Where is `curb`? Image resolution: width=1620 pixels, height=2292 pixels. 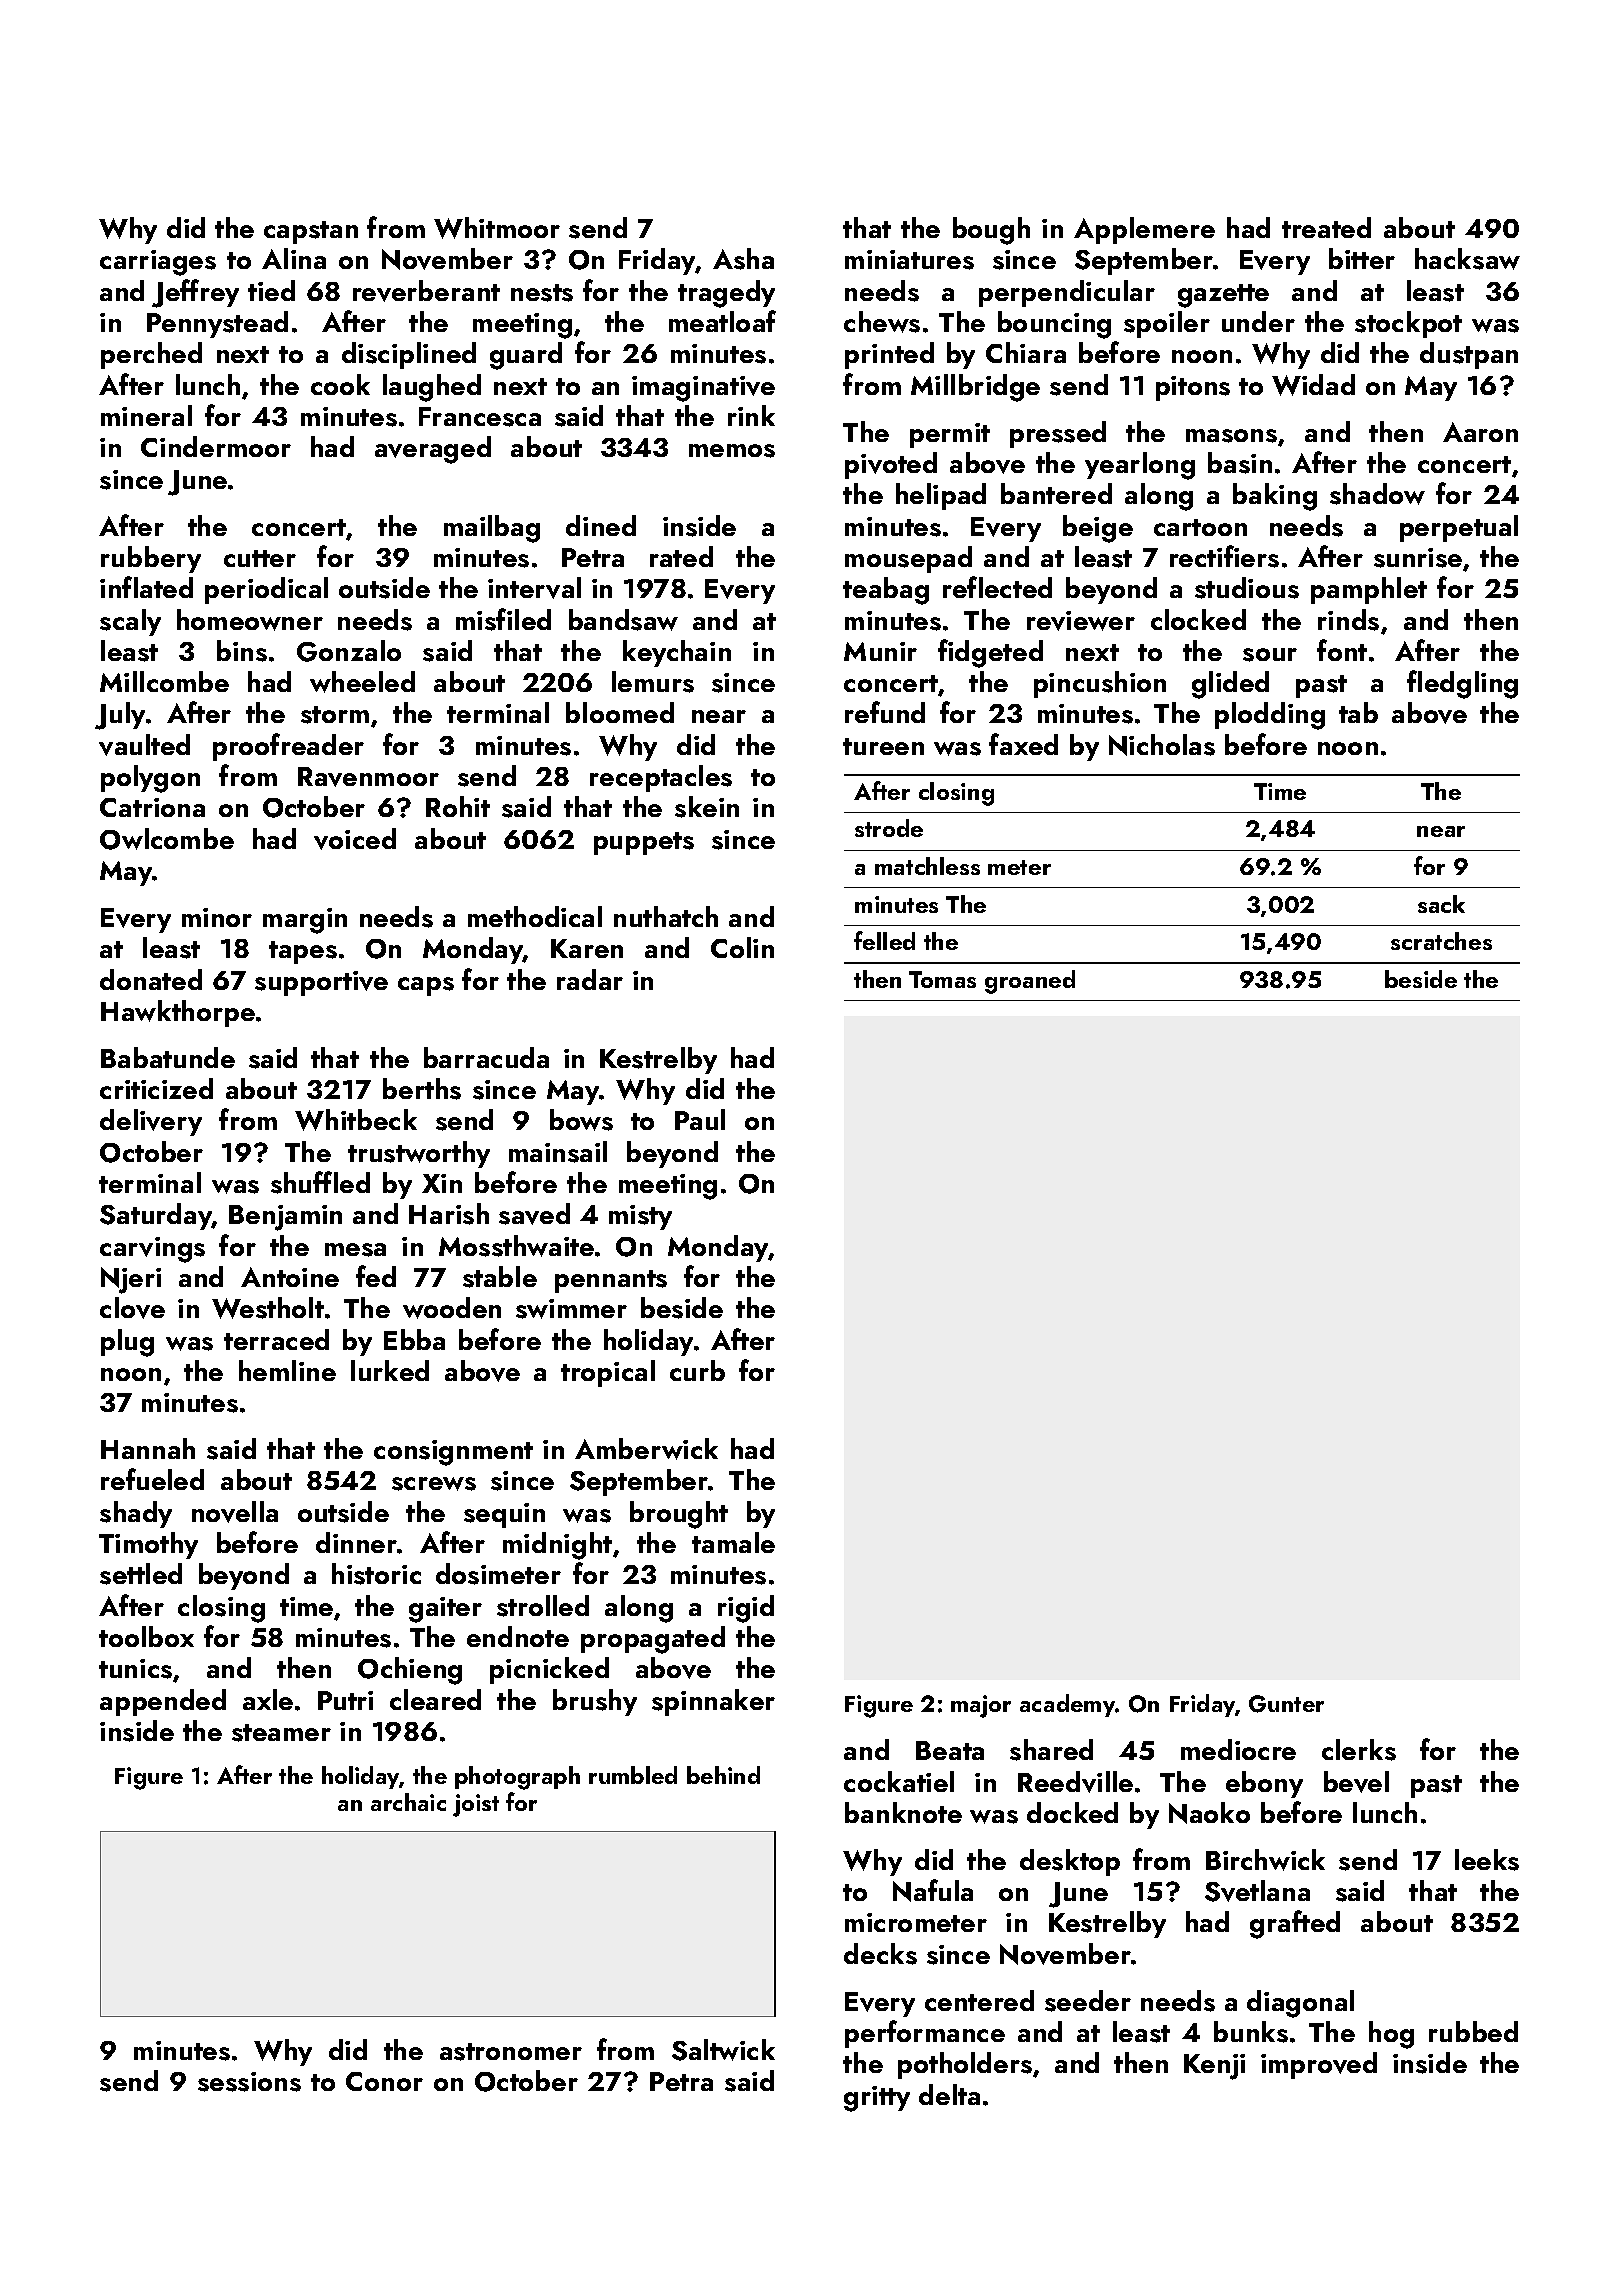
curb is located at coordinates (697, 1370).
